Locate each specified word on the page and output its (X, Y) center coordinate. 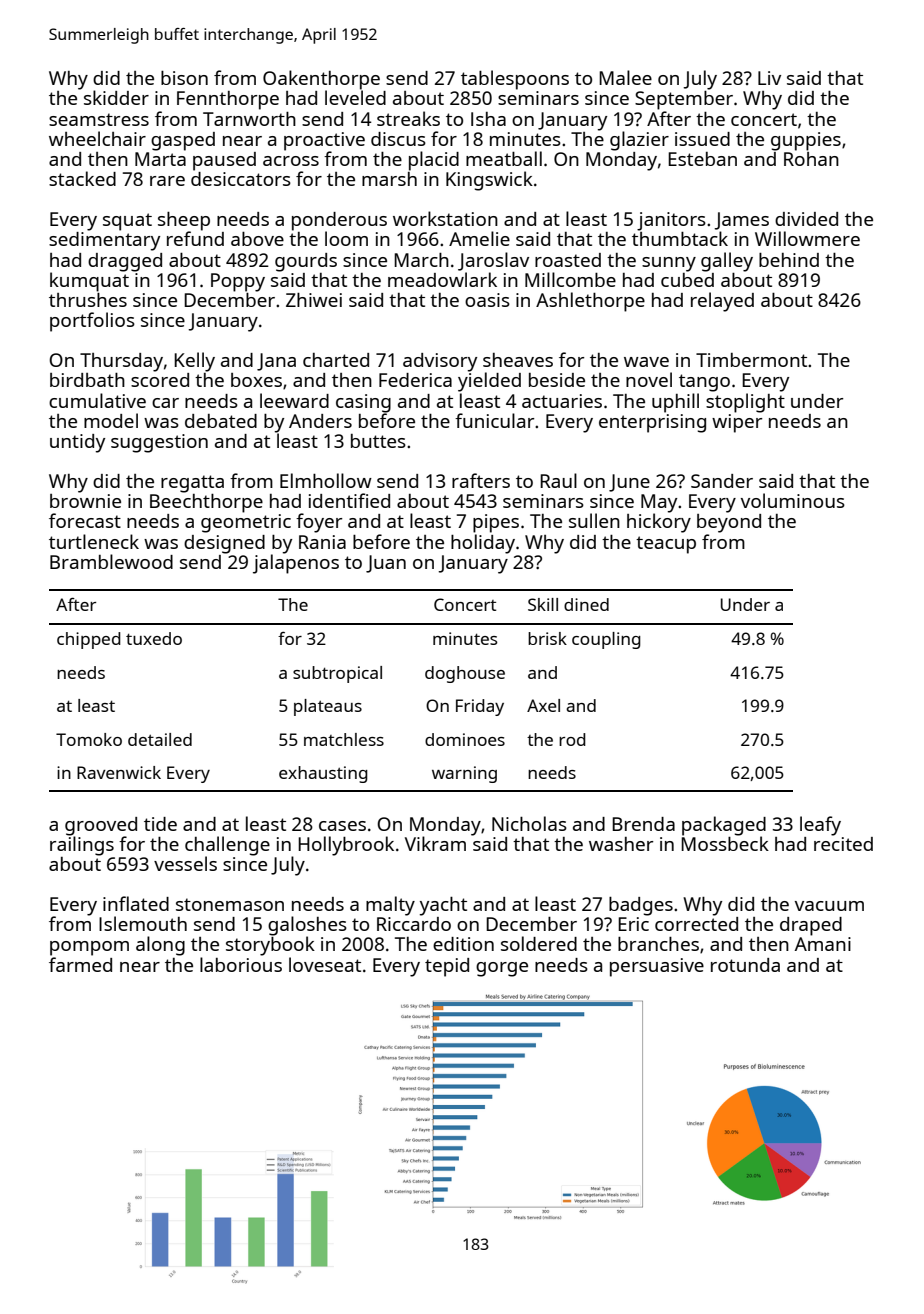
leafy (820, 826)
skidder (116, 97)
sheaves (518, 360)
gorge (502, 969)
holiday (483, 544)
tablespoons (515, 80)
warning (464, 774)
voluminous (793, 500)
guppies (806, 141)
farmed (80, 964)
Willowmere (807, 238)
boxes (256, 380)
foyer (319, 523)
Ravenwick (119, 772)
